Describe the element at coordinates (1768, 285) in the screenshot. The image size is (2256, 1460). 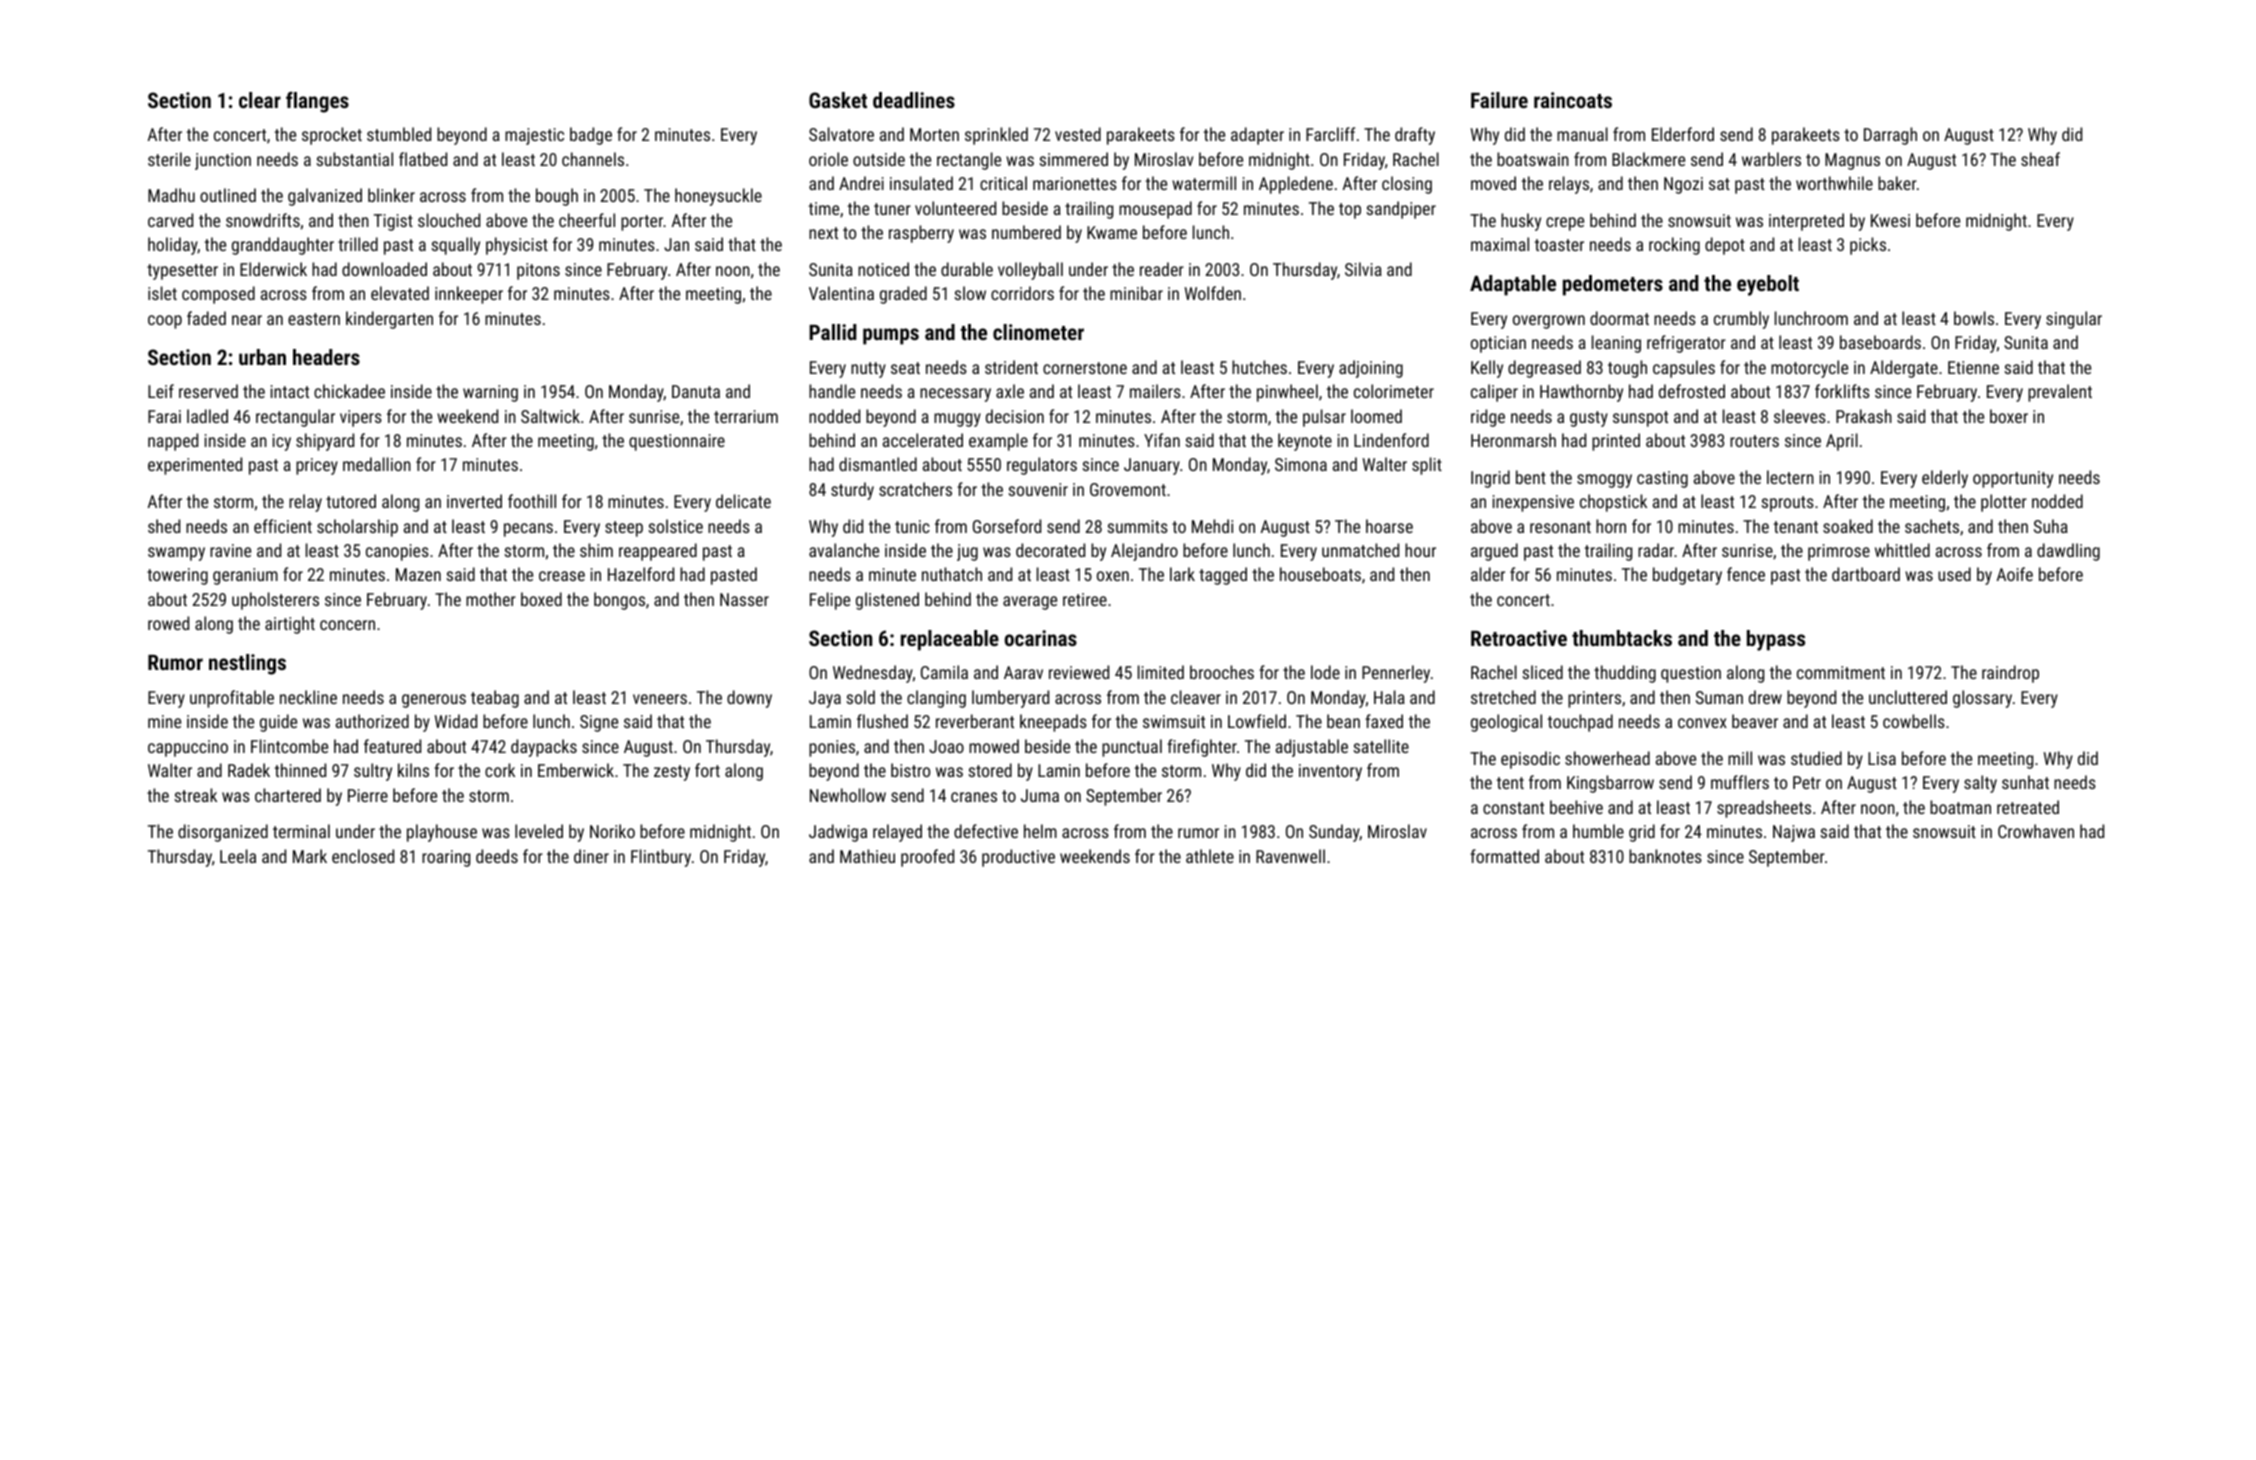
I see `eyebolt` at that location.
